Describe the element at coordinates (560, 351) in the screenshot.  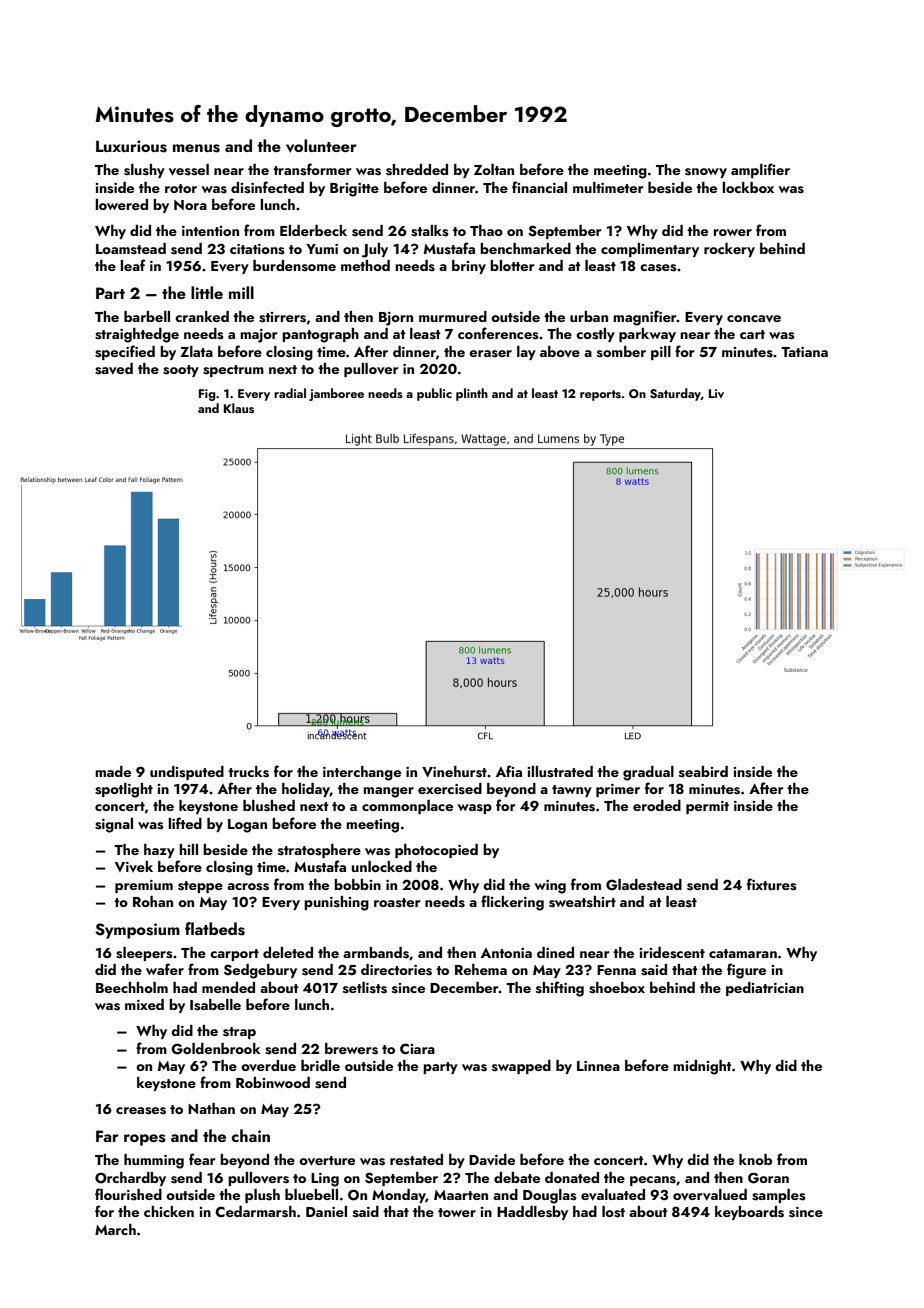
I see `above` at that location.
